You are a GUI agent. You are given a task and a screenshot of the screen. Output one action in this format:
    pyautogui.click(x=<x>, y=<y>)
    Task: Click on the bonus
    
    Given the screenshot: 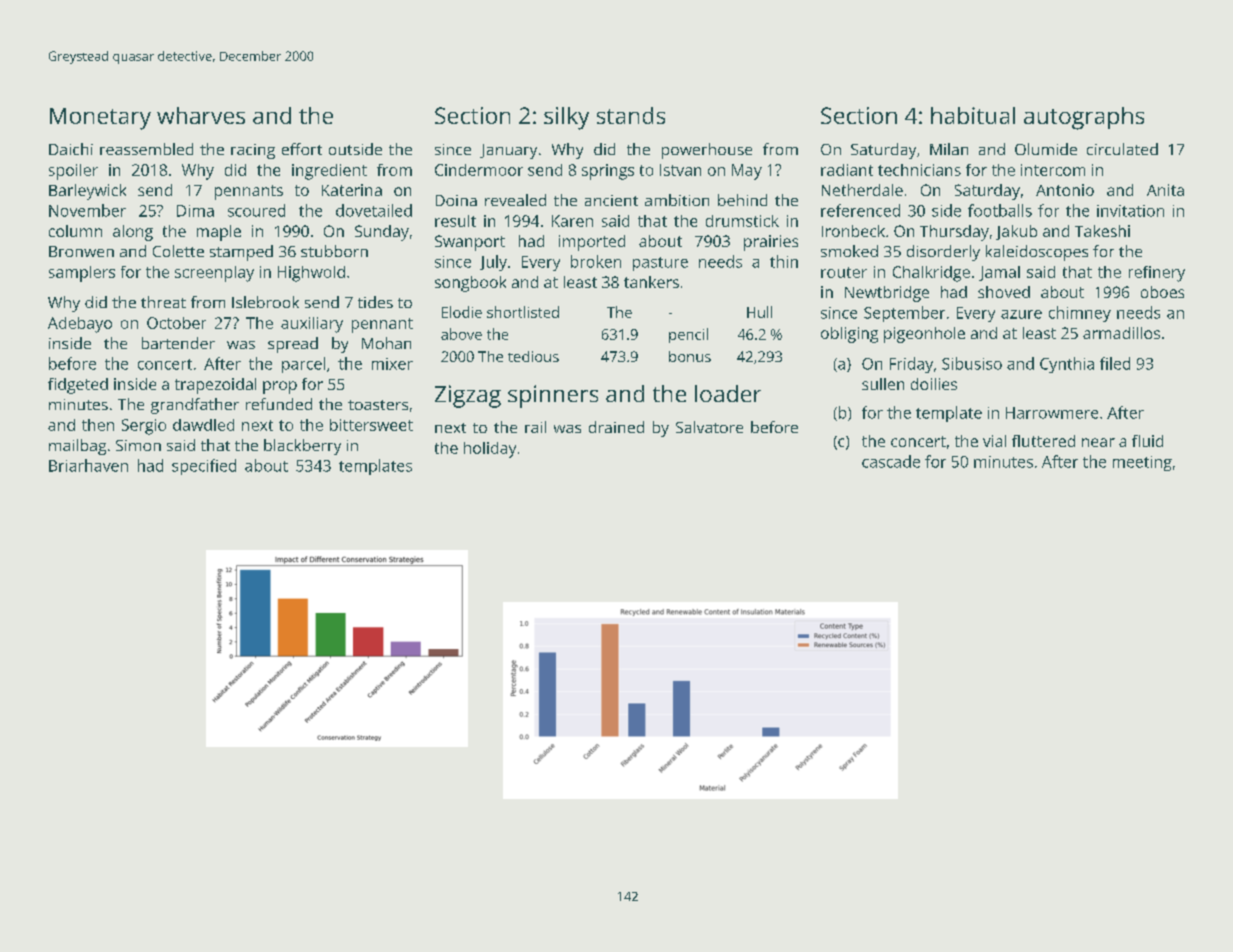 What is the action you would take?
    pyautogui.click(x=690, y=356)
